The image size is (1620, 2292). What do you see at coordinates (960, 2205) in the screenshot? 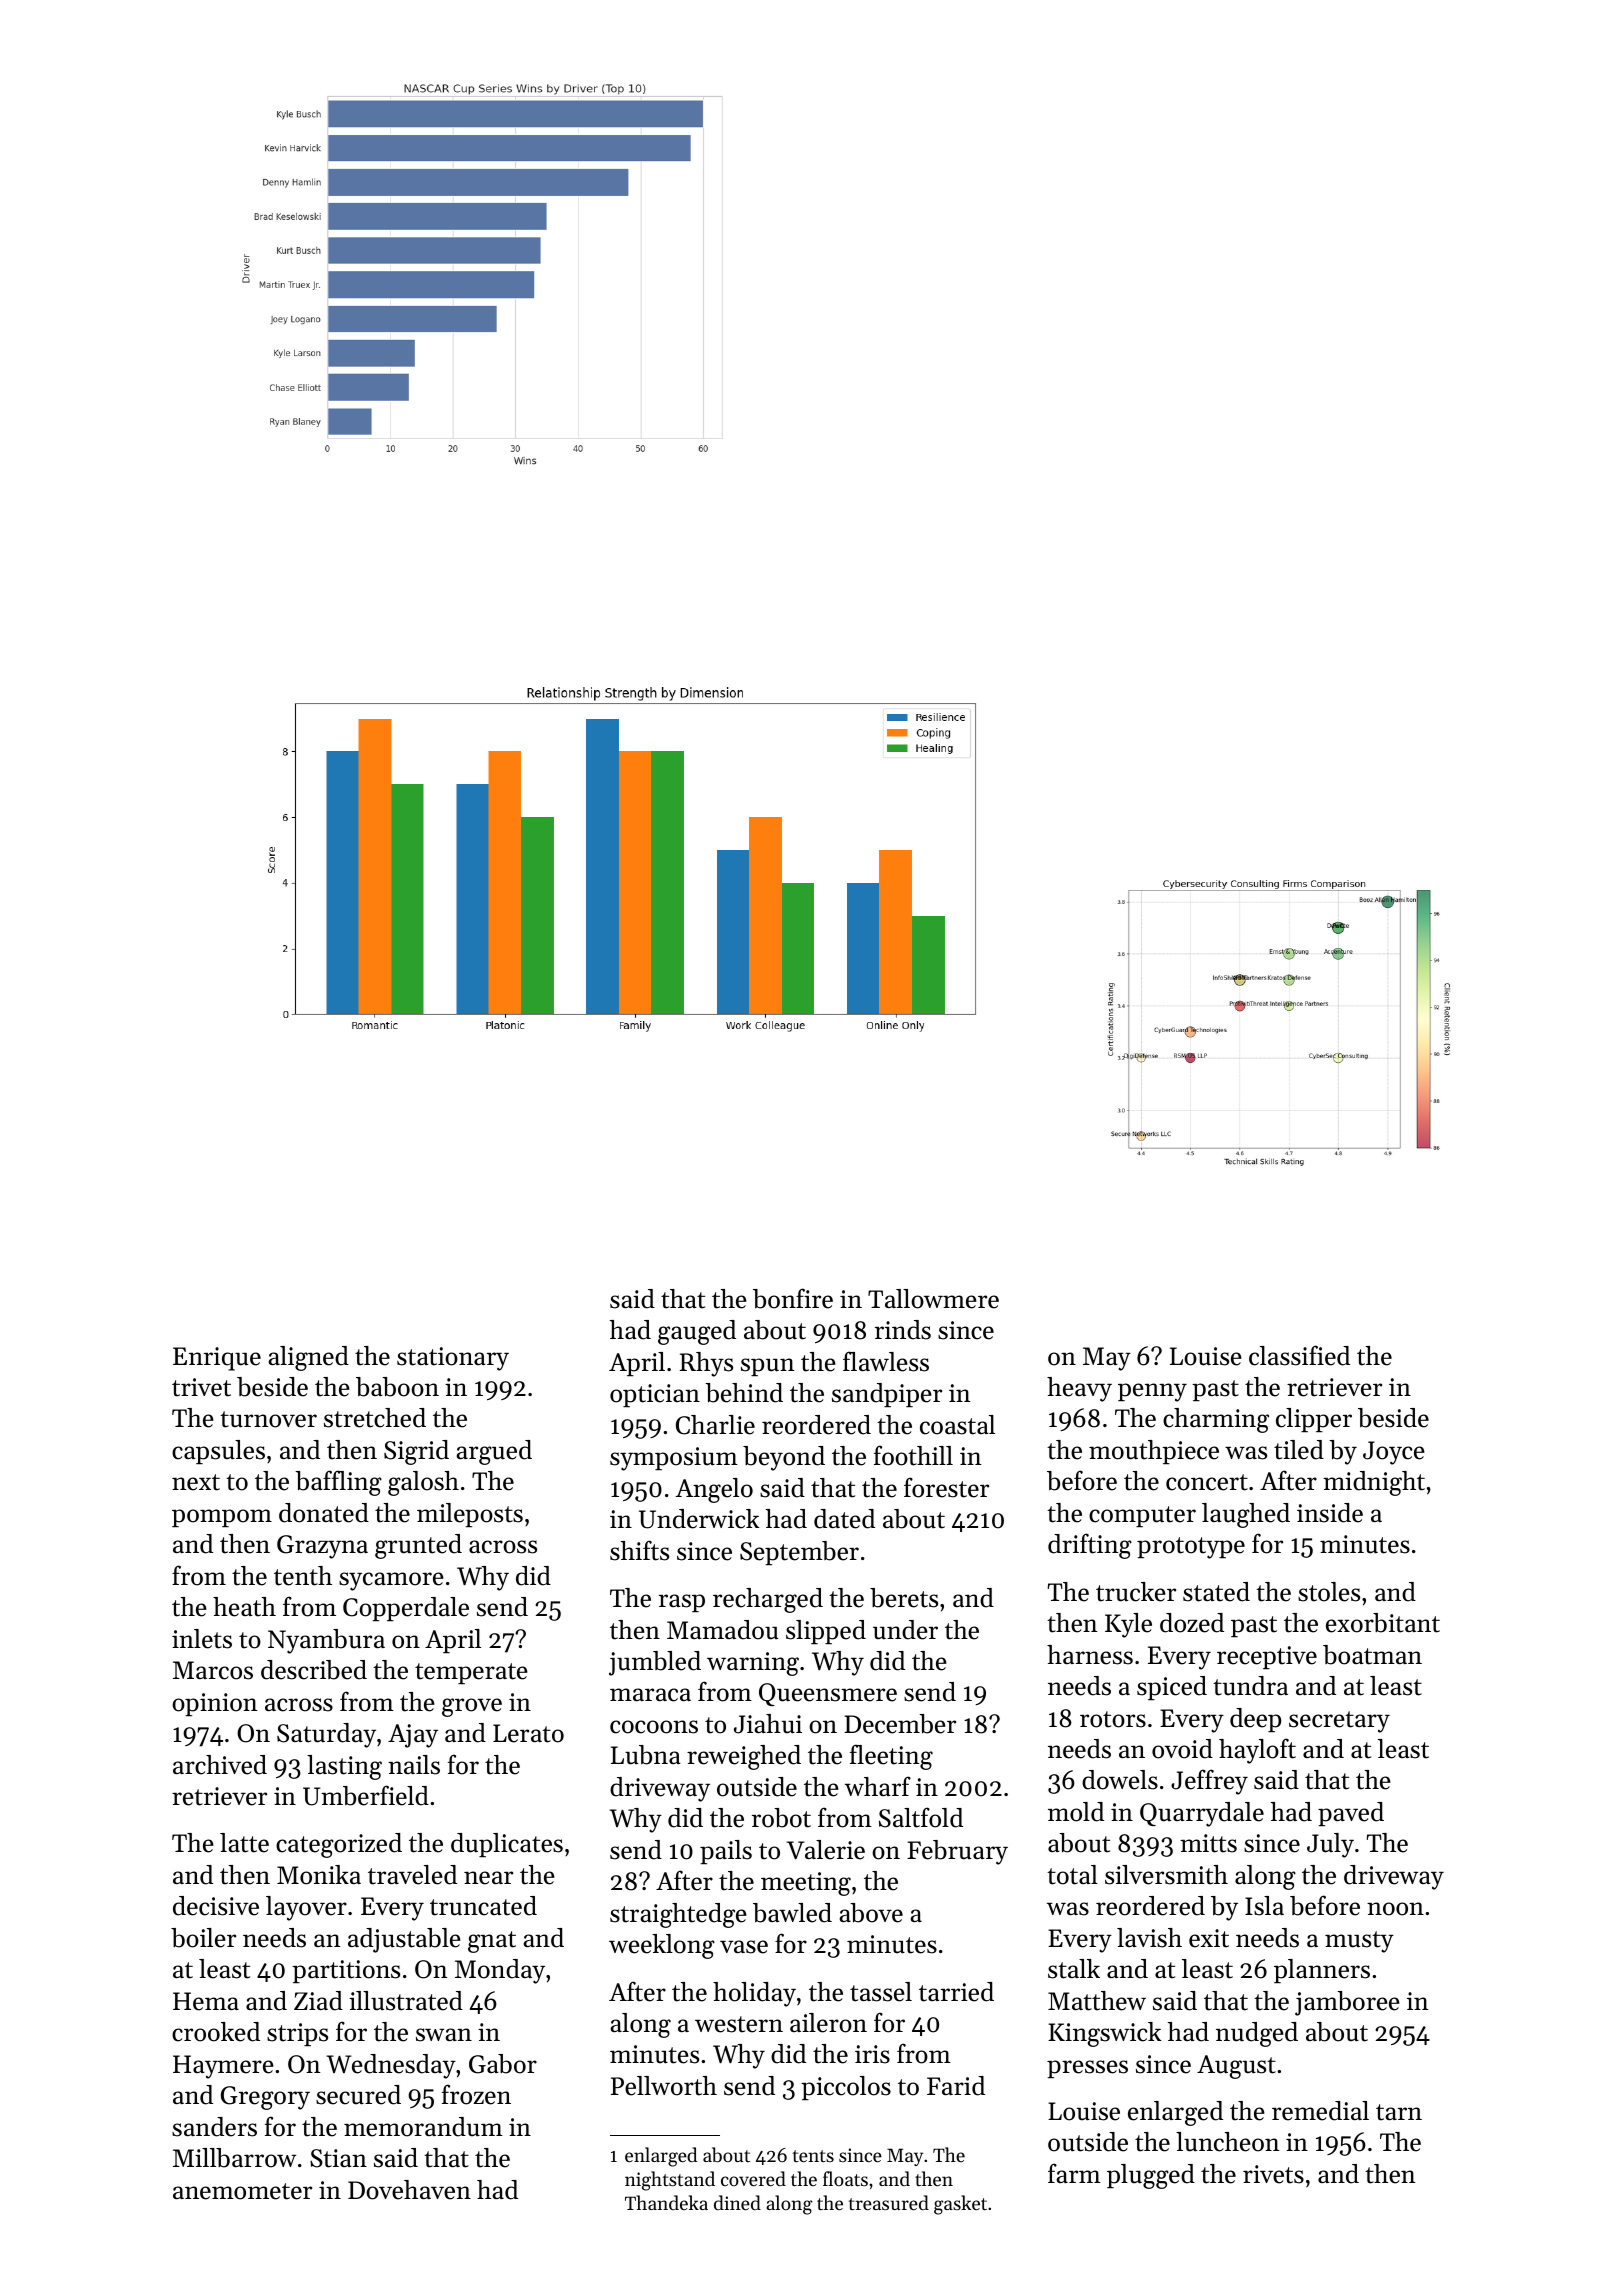
I see `gasket` at bounding box center [960, 2205].
